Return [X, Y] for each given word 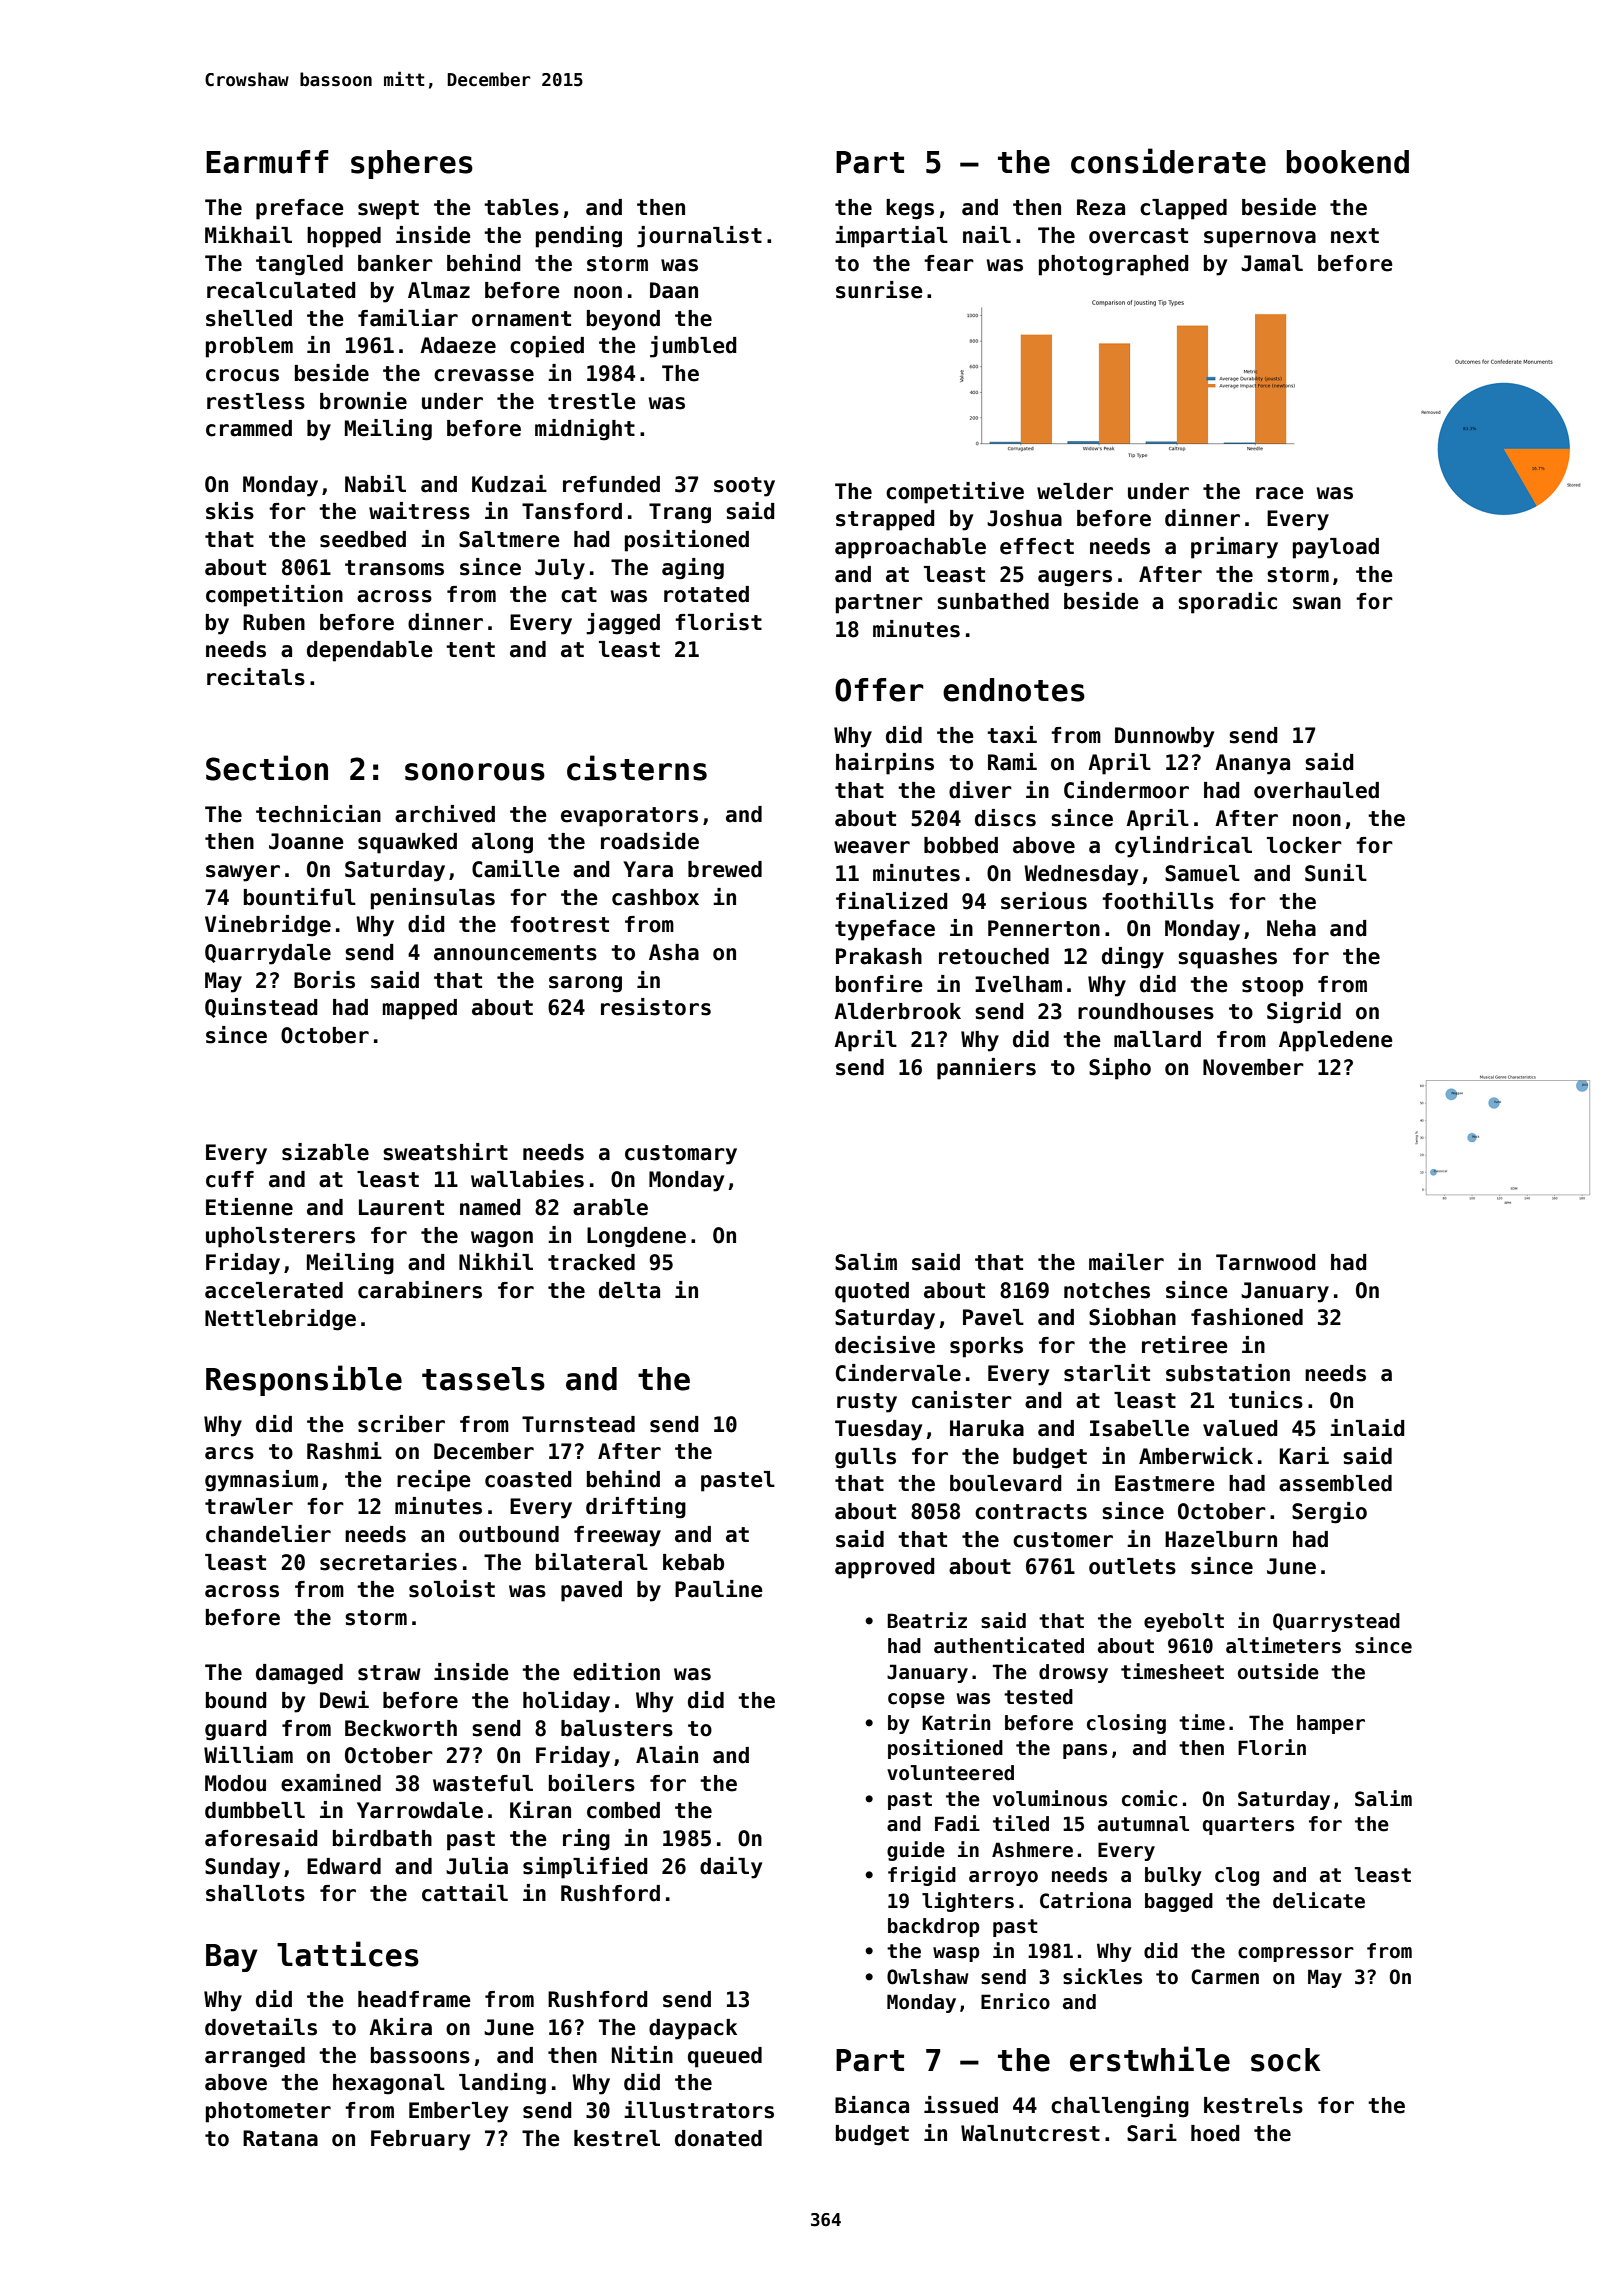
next [1355, 236]
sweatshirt [445, 1152]
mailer [1126, 1262]
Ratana [280, 2138]
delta [629, 1290]
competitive [955, 493]
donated [718, 2138]
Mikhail [248, 235]
